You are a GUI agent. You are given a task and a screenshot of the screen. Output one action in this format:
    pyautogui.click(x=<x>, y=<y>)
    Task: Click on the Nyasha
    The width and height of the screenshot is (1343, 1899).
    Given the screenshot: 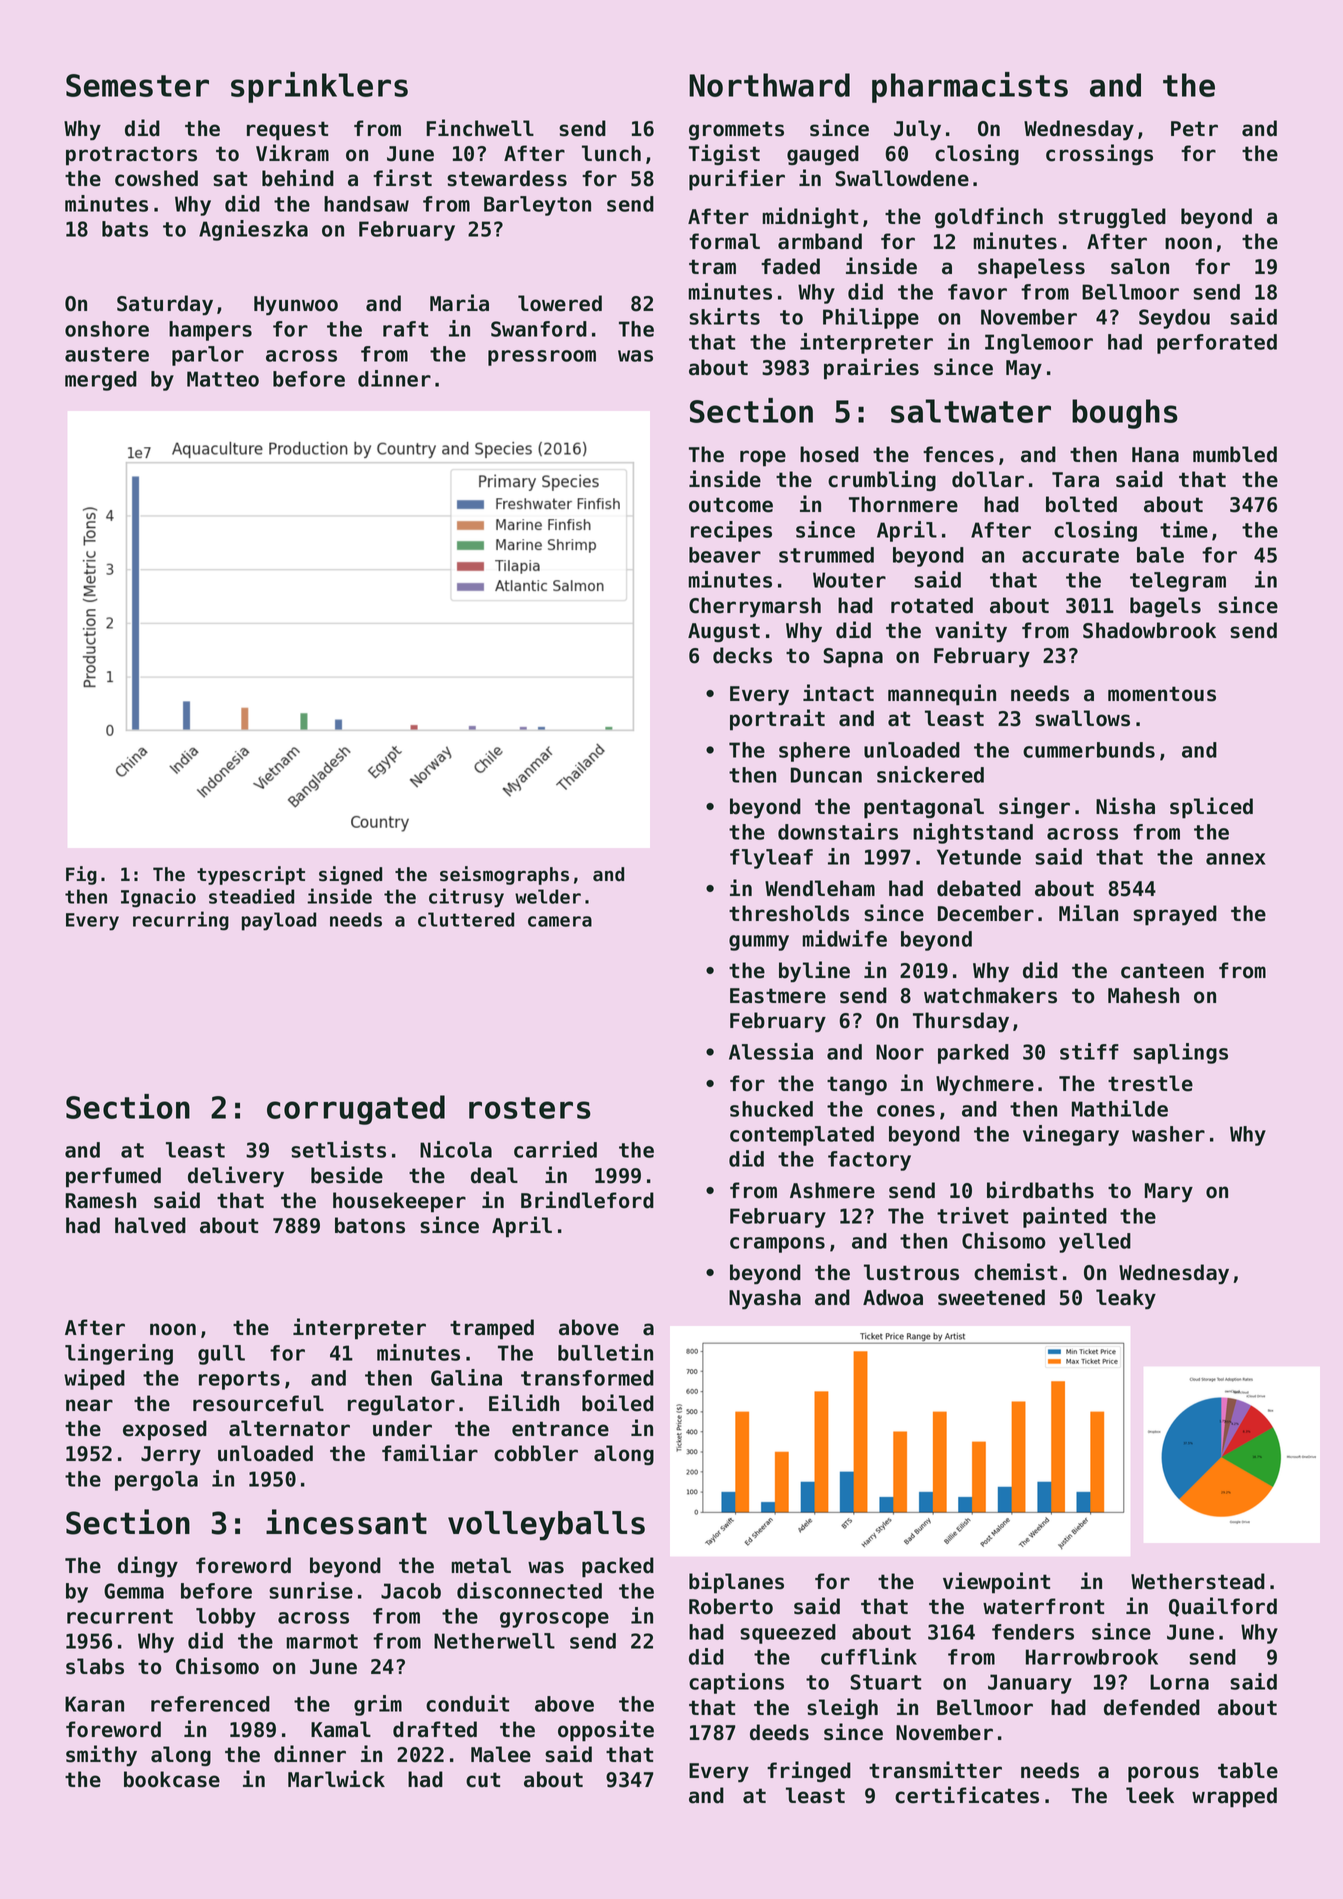 What is the action you would take?
    pyautogui.click(x=765, y=1299)
